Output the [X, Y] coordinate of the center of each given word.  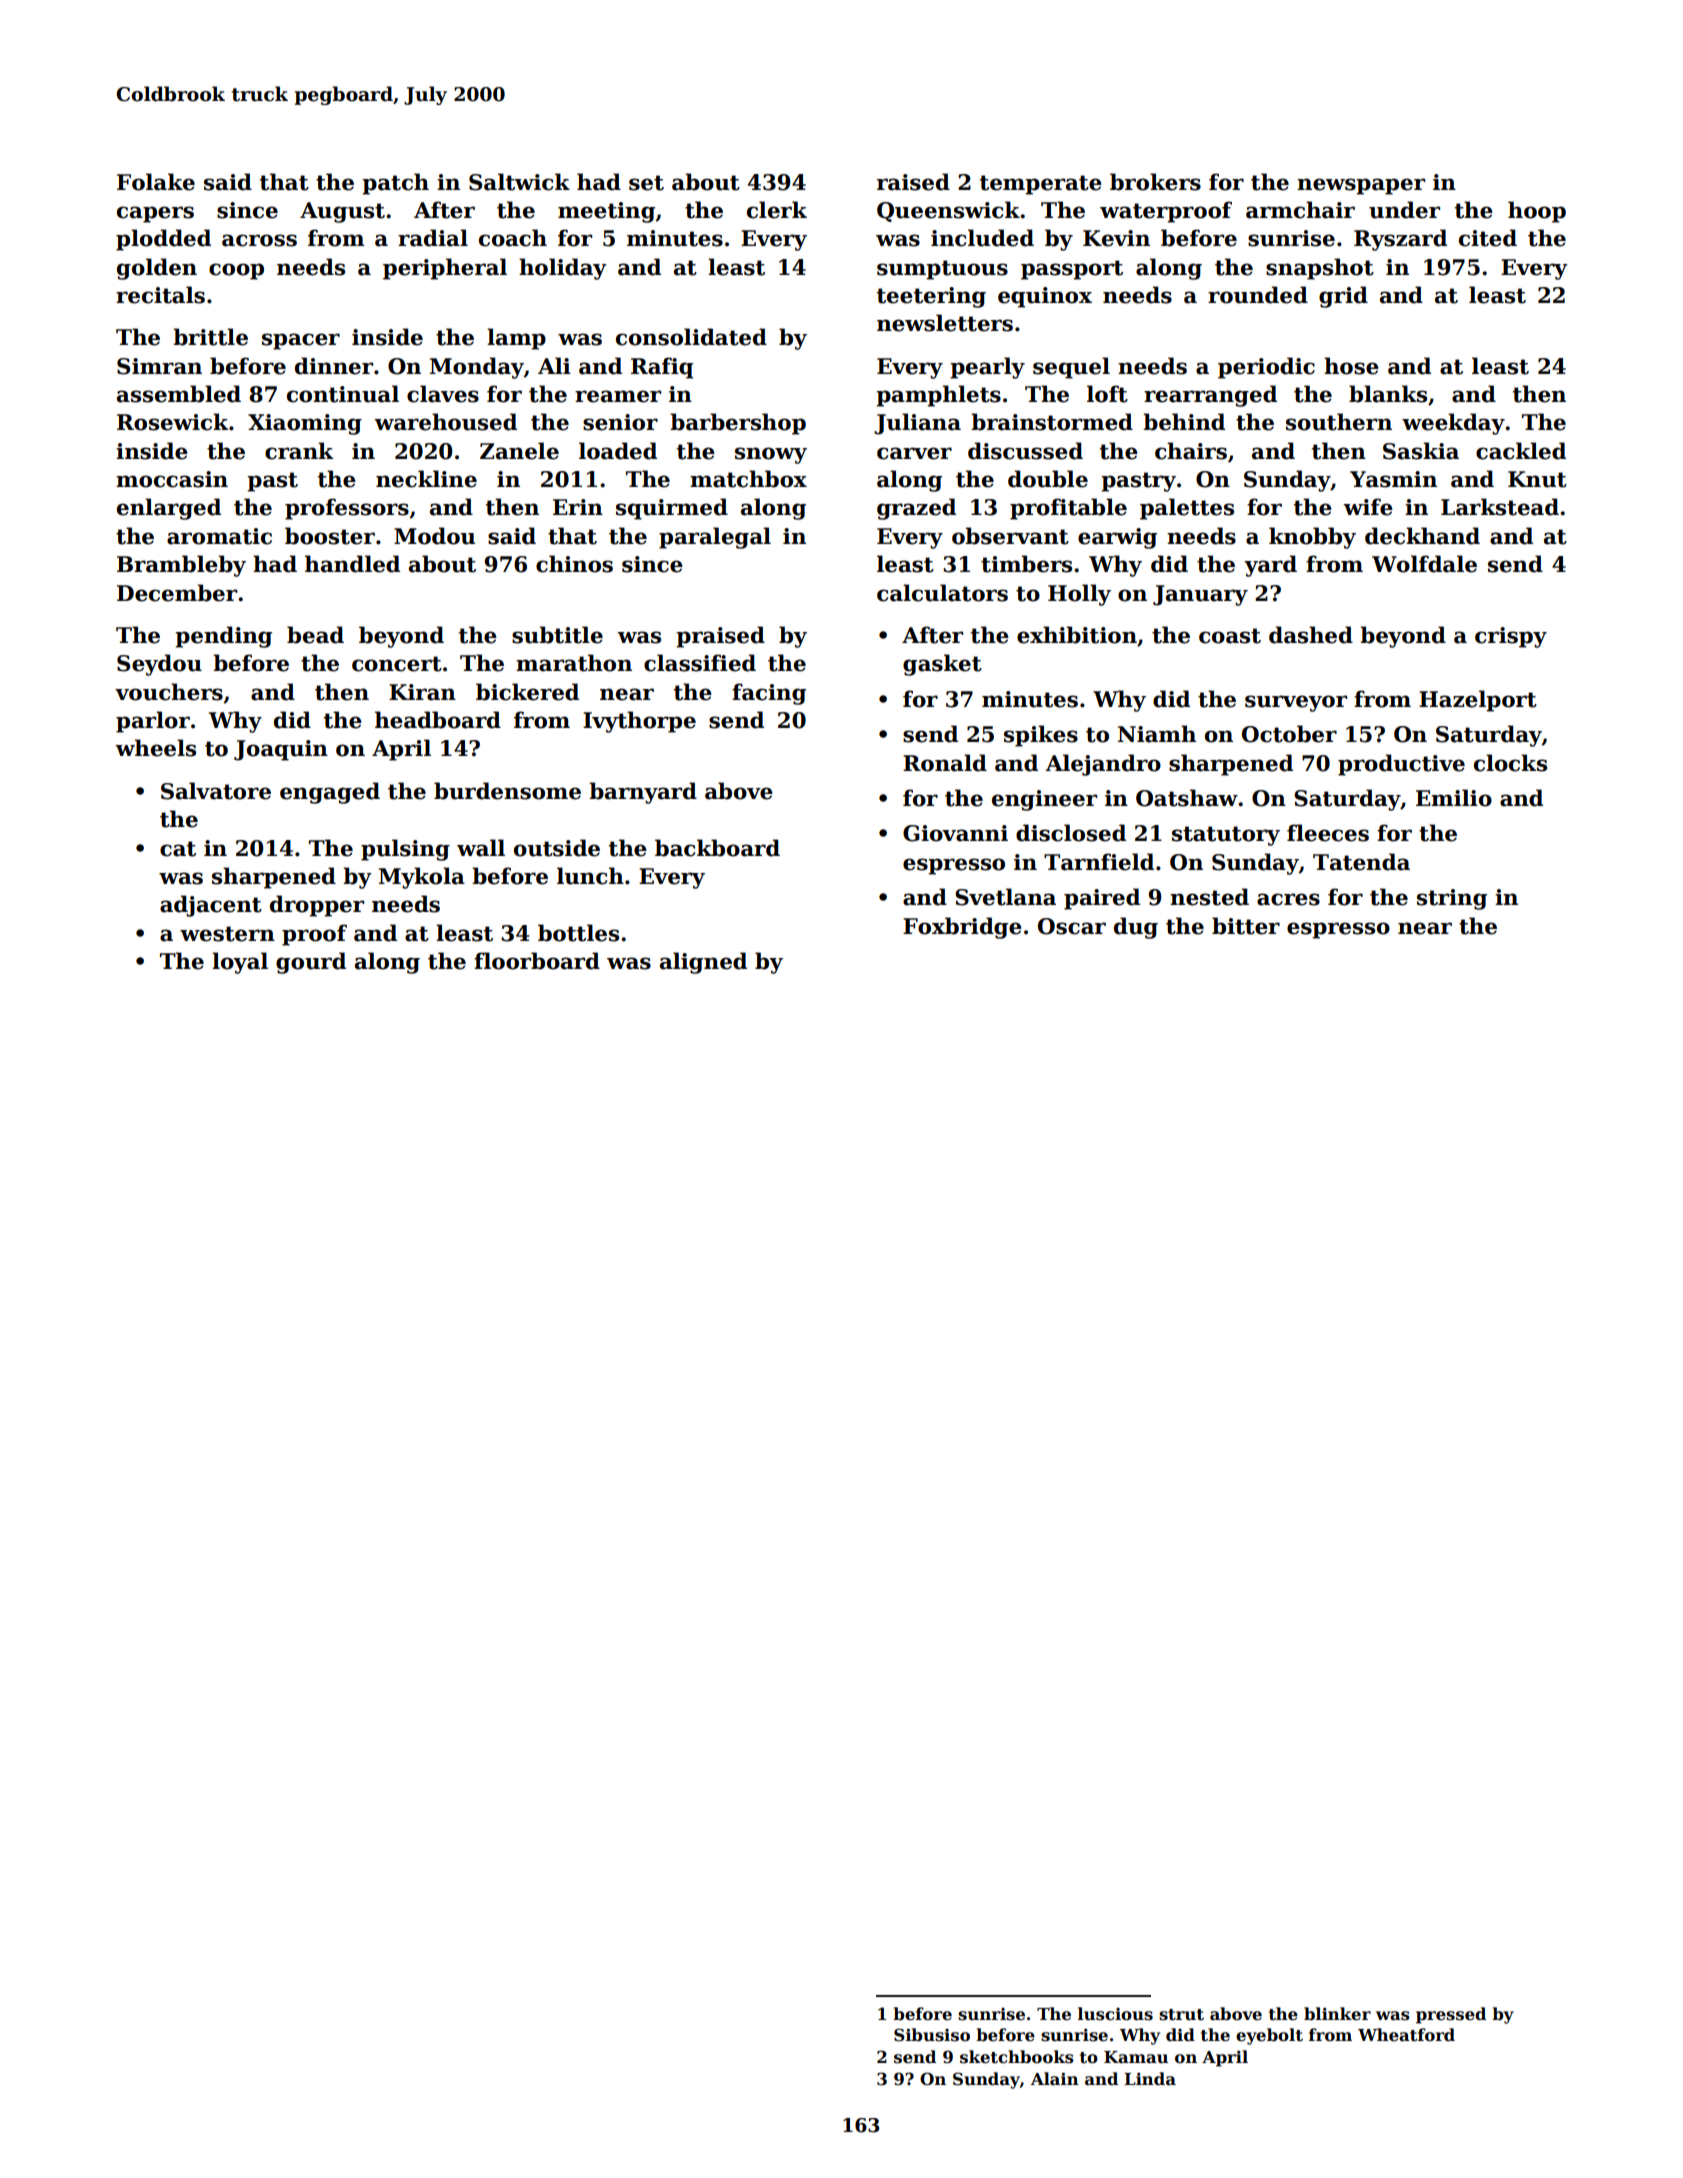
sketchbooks [1017, 2057]
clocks [1510, 763]
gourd [311, 963]
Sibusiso [932, 2035]
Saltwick [519, 182]
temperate [1041, 185]
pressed [1451, 2015]
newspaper [1361, 186]
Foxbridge [962, 928]
